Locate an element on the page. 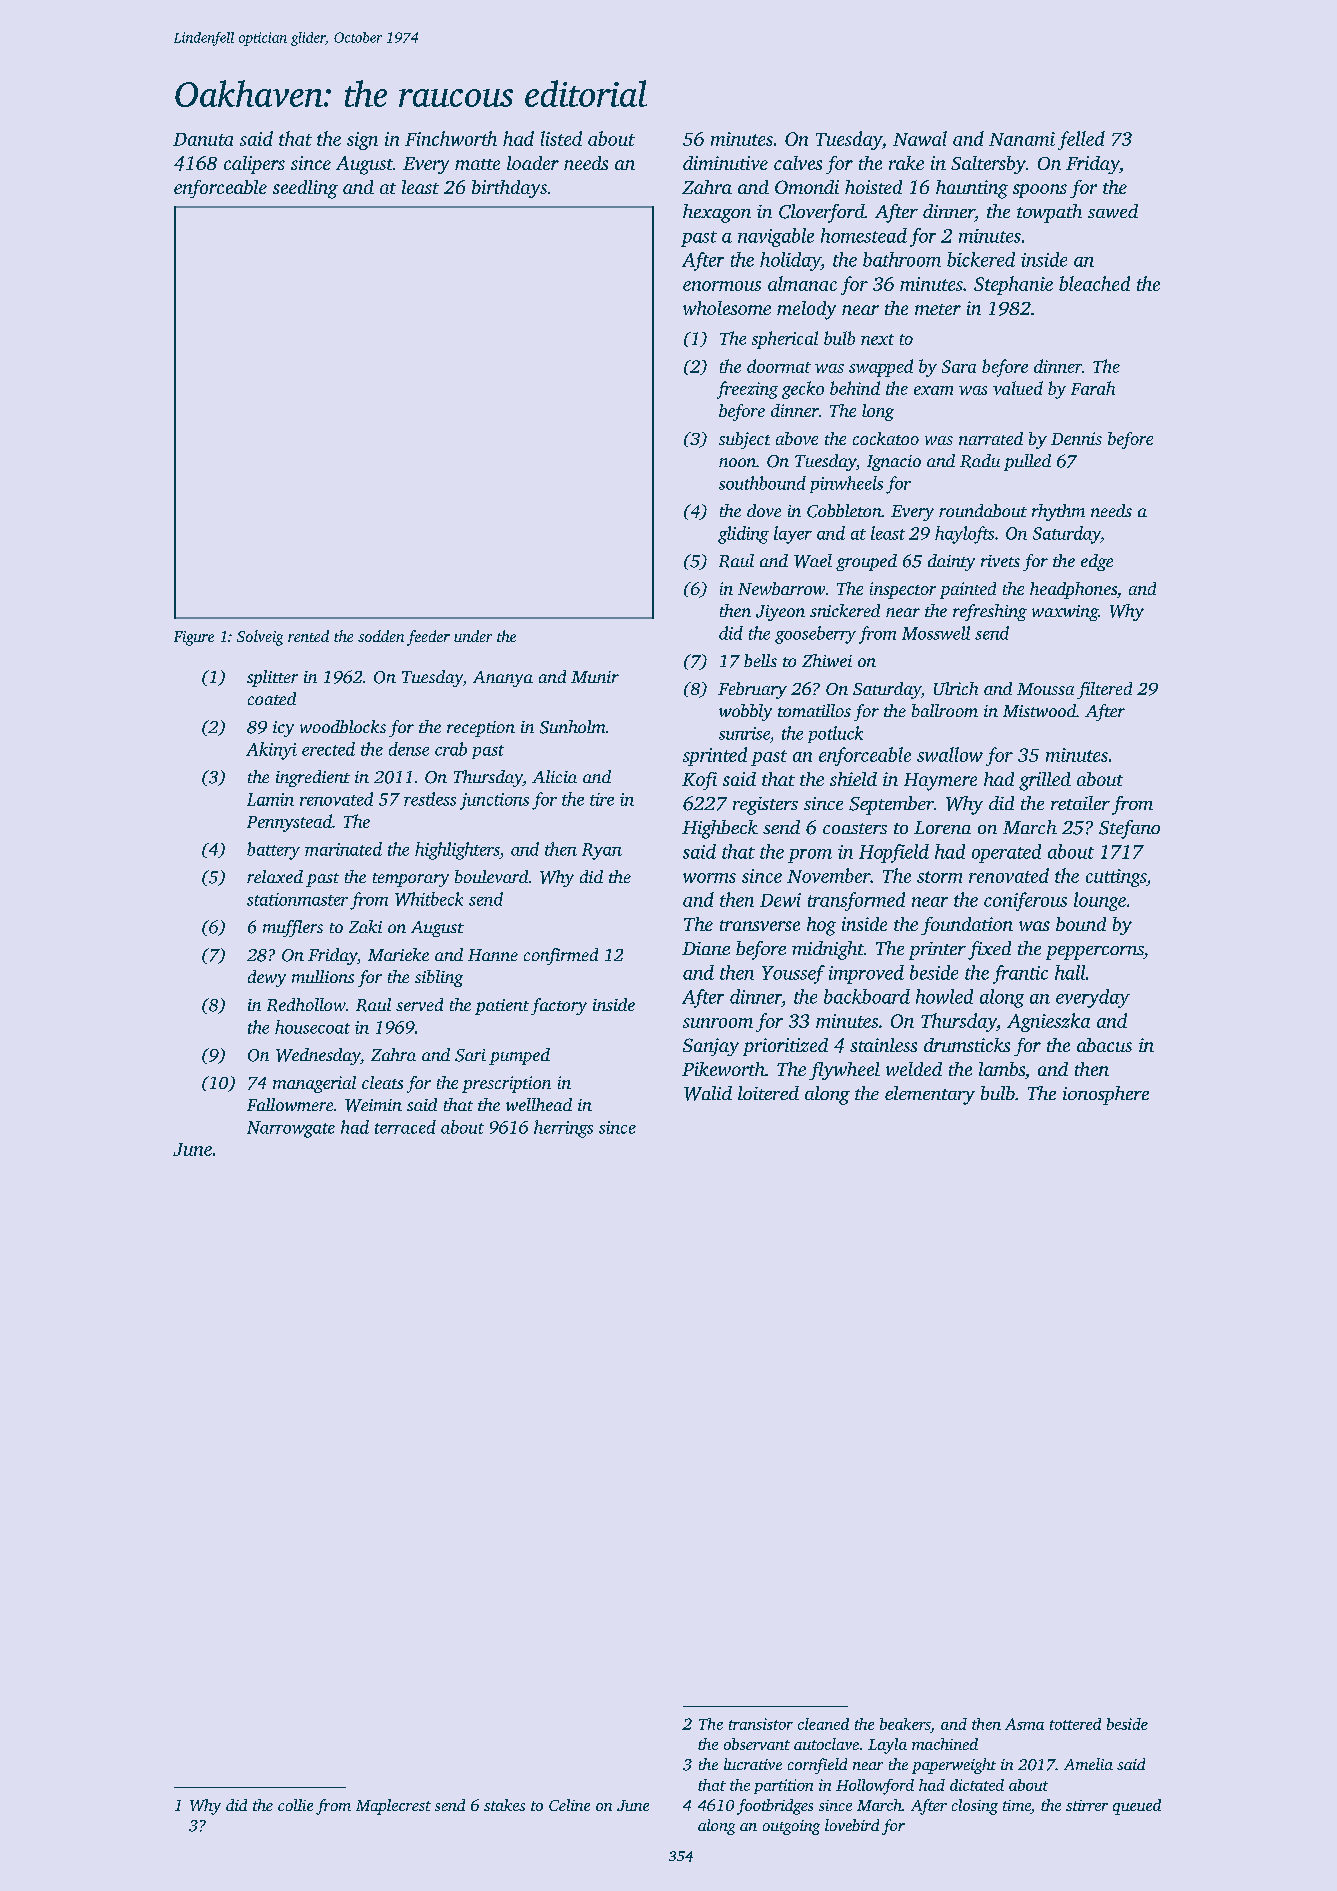 Image resolution: width=1337 pixels, height=1891 pixels. tire is located at coordinates (602, 799).
